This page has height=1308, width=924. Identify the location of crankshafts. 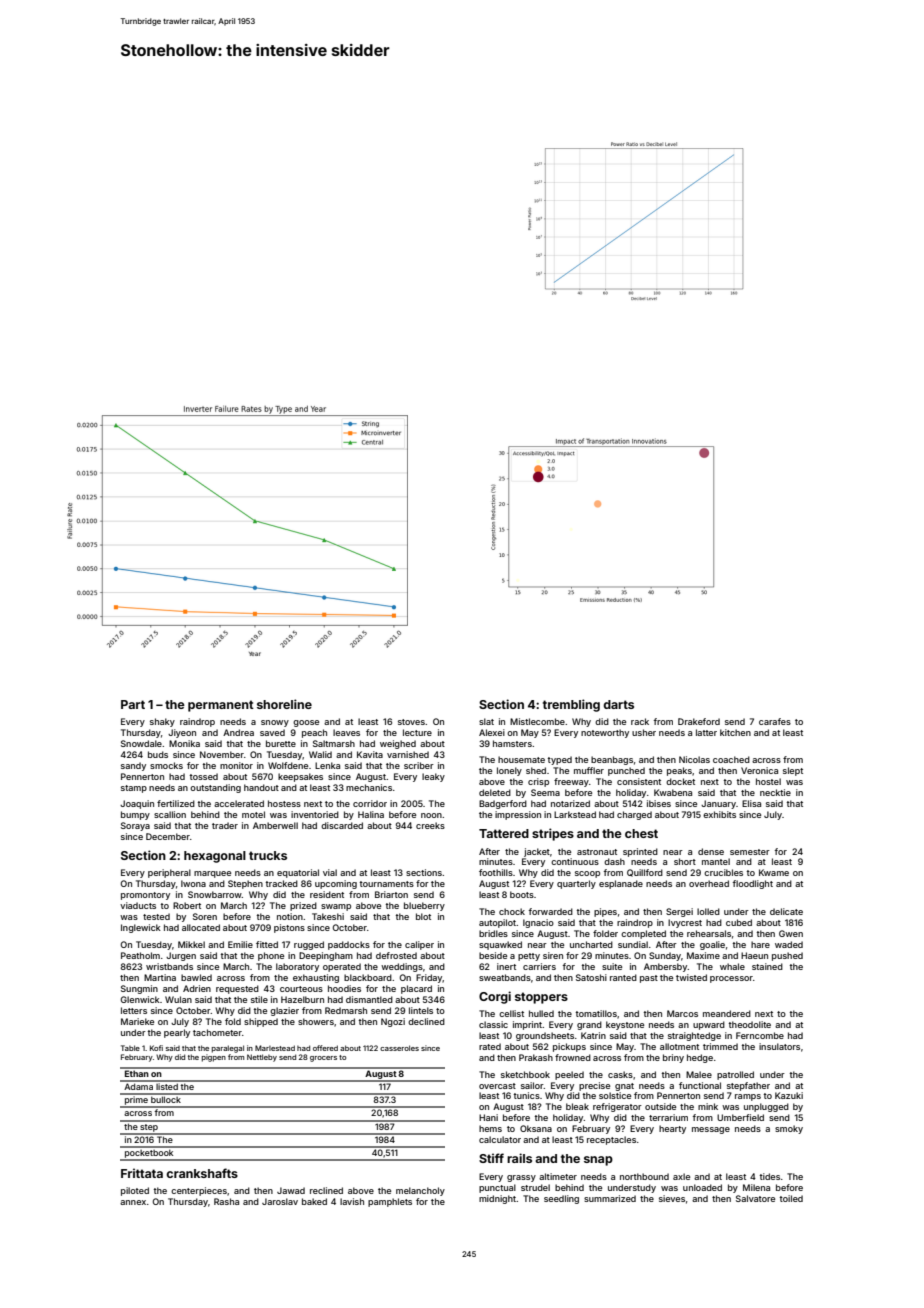
(202, 1173).
